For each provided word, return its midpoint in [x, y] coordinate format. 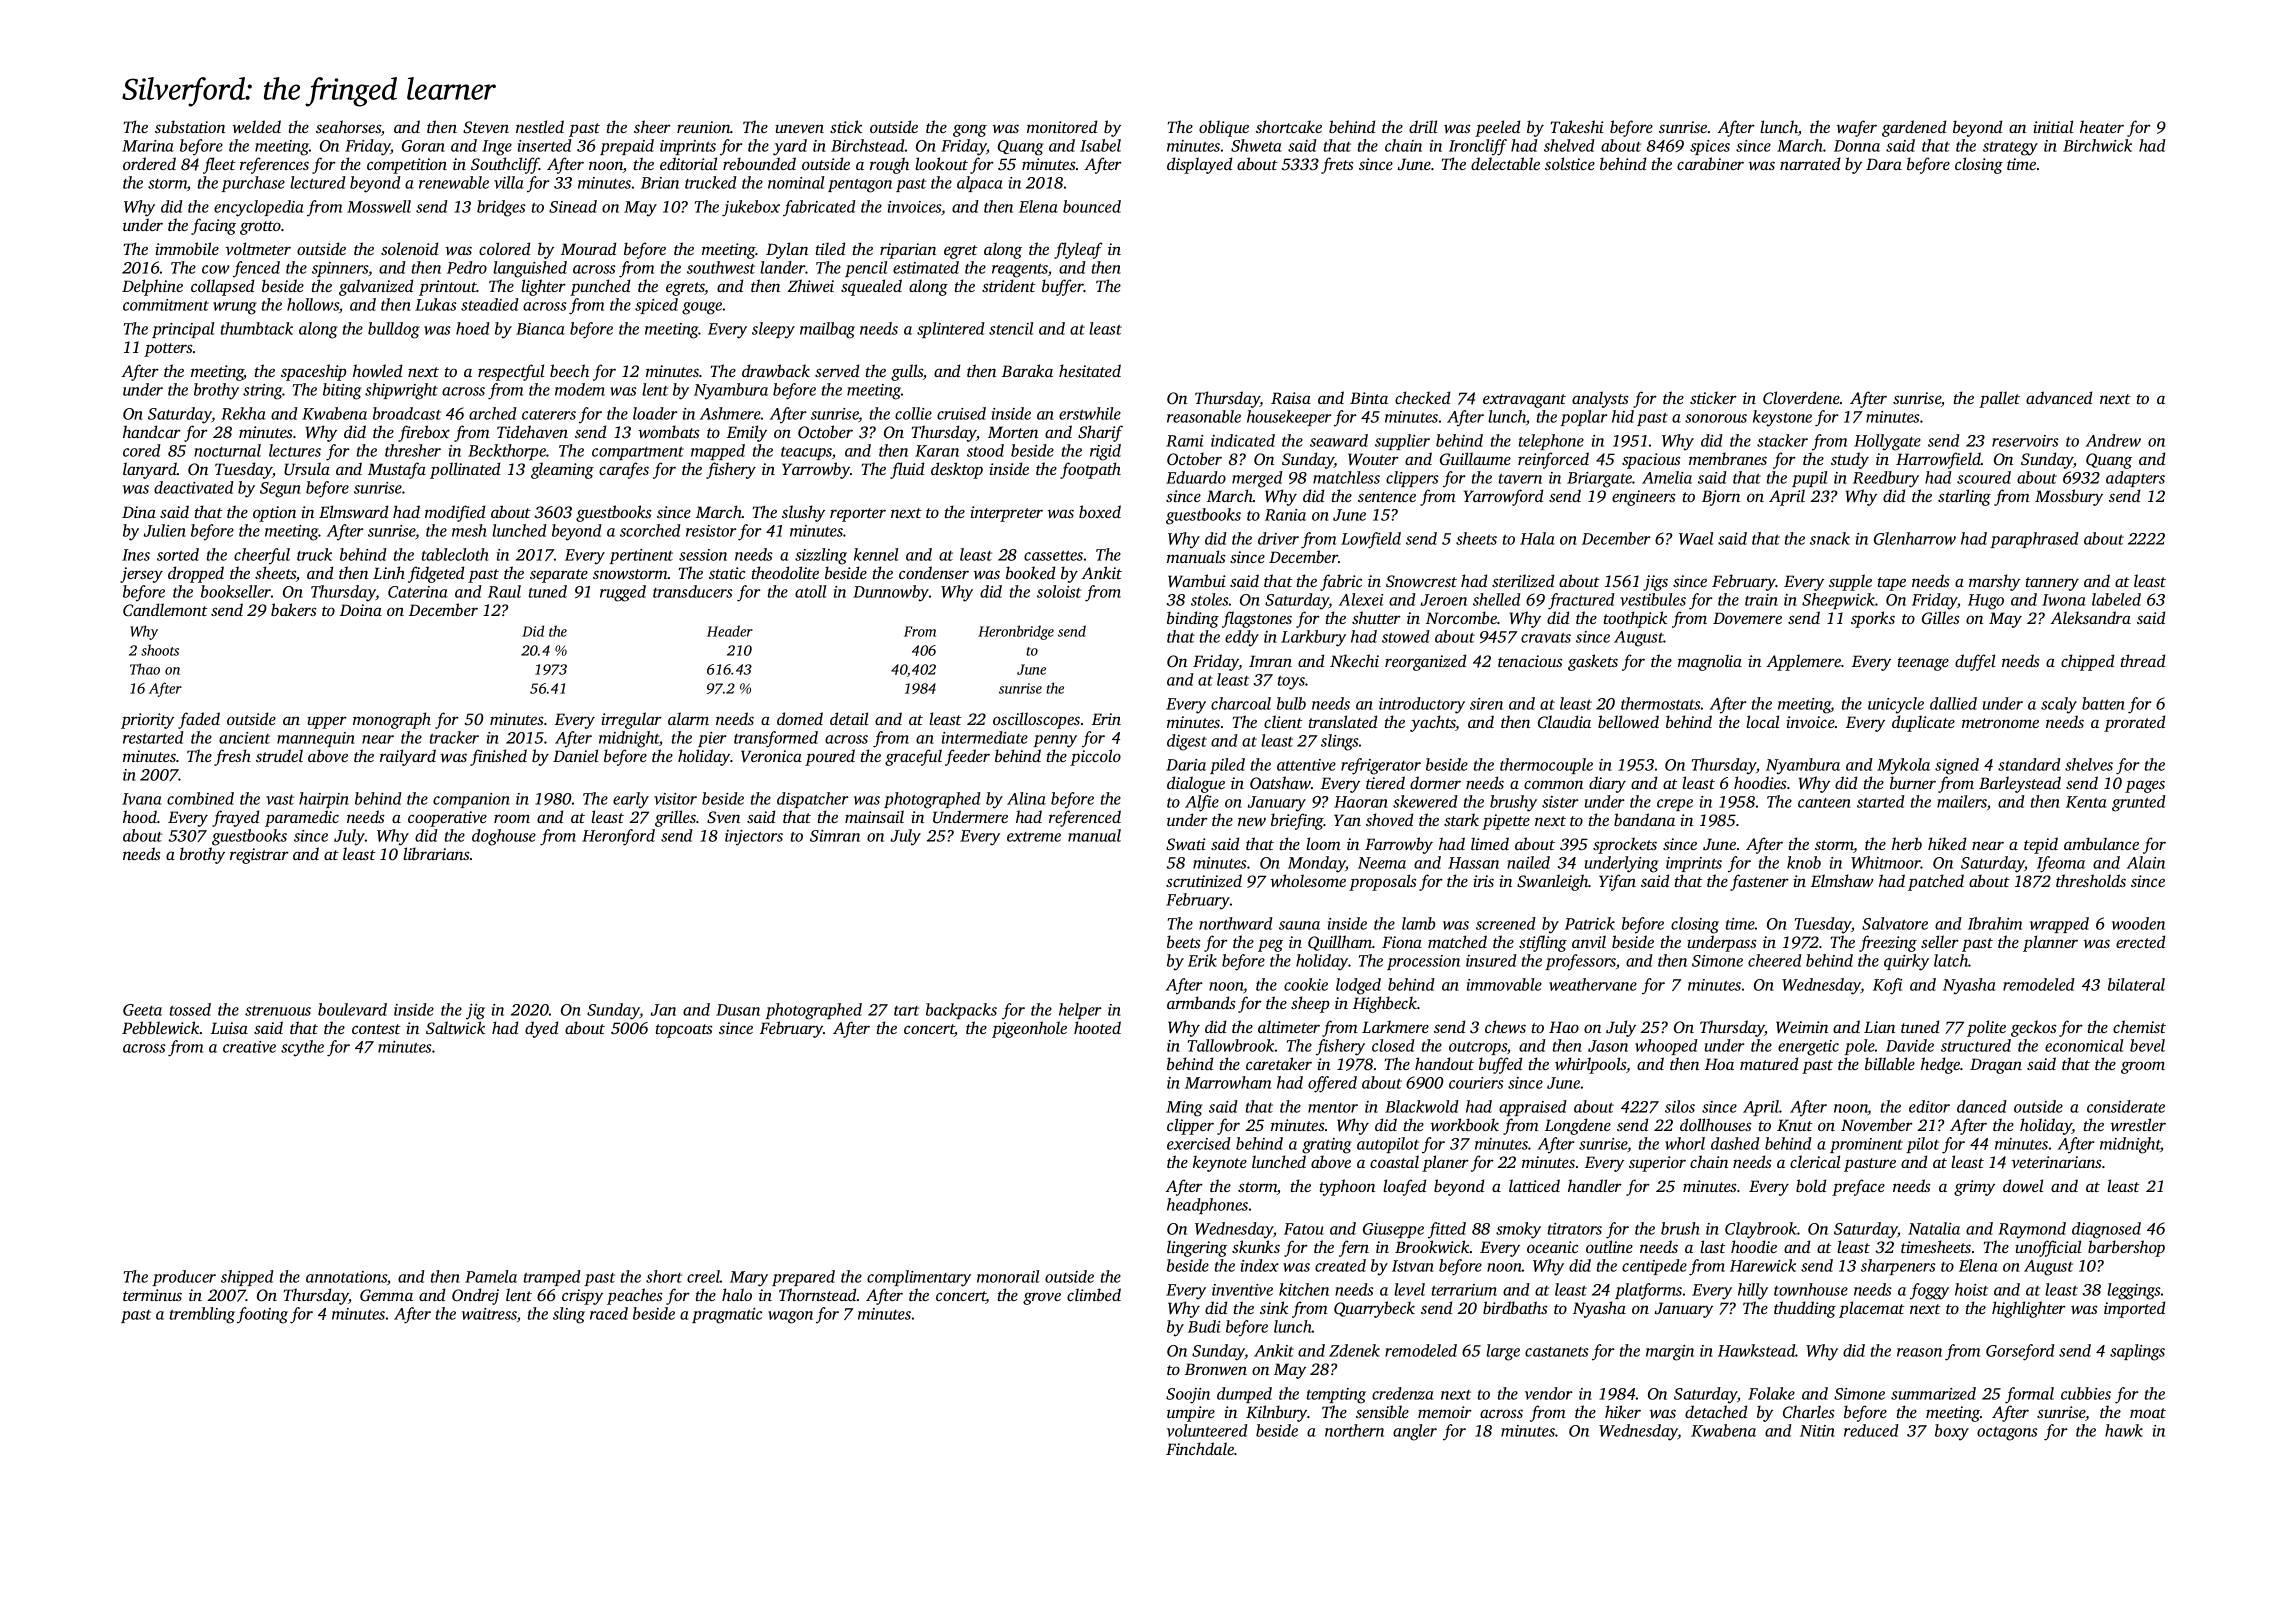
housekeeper [1289, 418]
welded [256, 126]
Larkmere [1395, 1026]
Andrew [2113, 440]
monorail [1008, 1276]
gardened [1914, 128]
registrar [259, 856]
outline [1609, 1246]
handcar [152, 431]
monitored [1062, 126]
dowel [2023, 1185]
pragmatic [727, 1316]
